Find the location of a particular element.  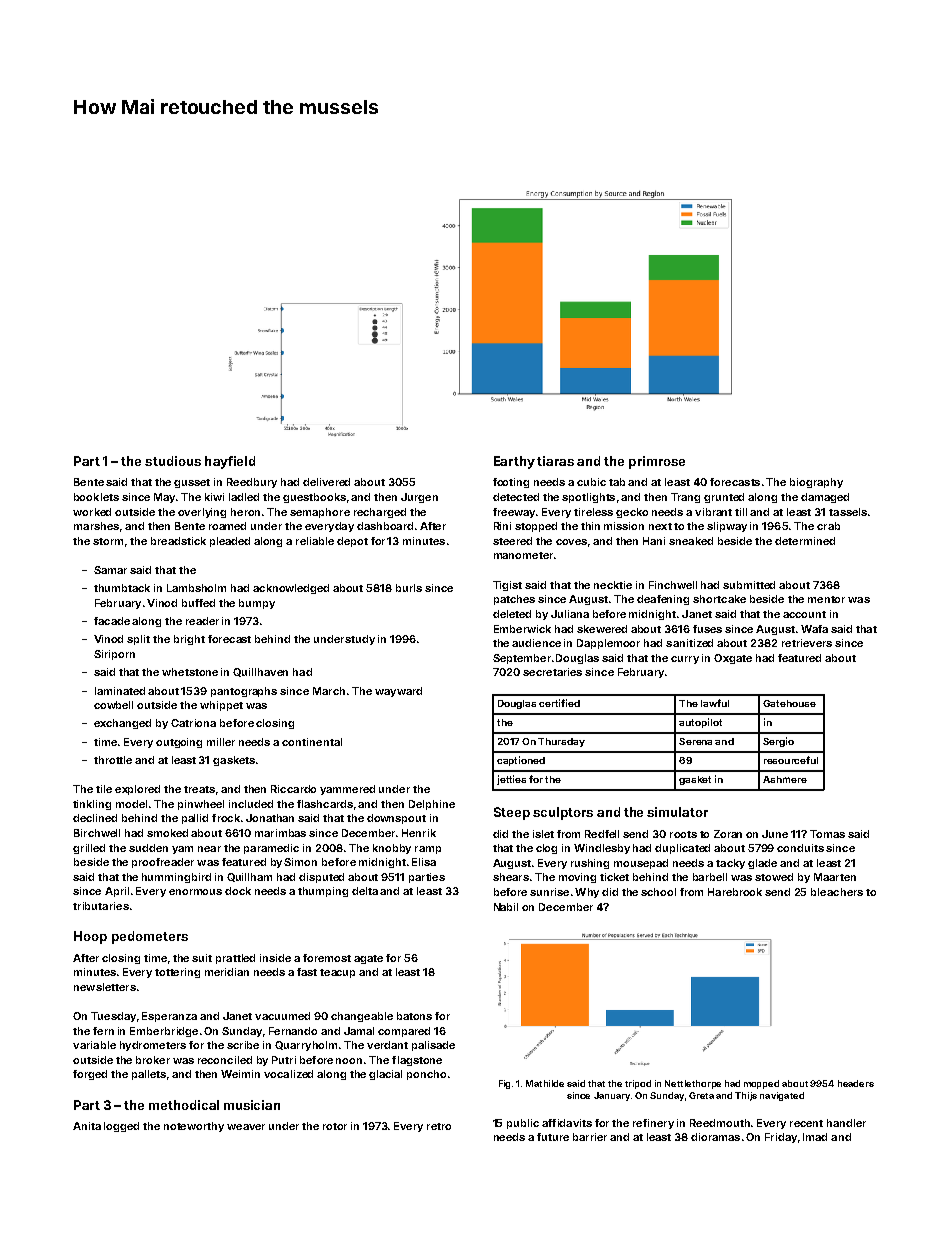

glade is located at coordinates (762, 864).
